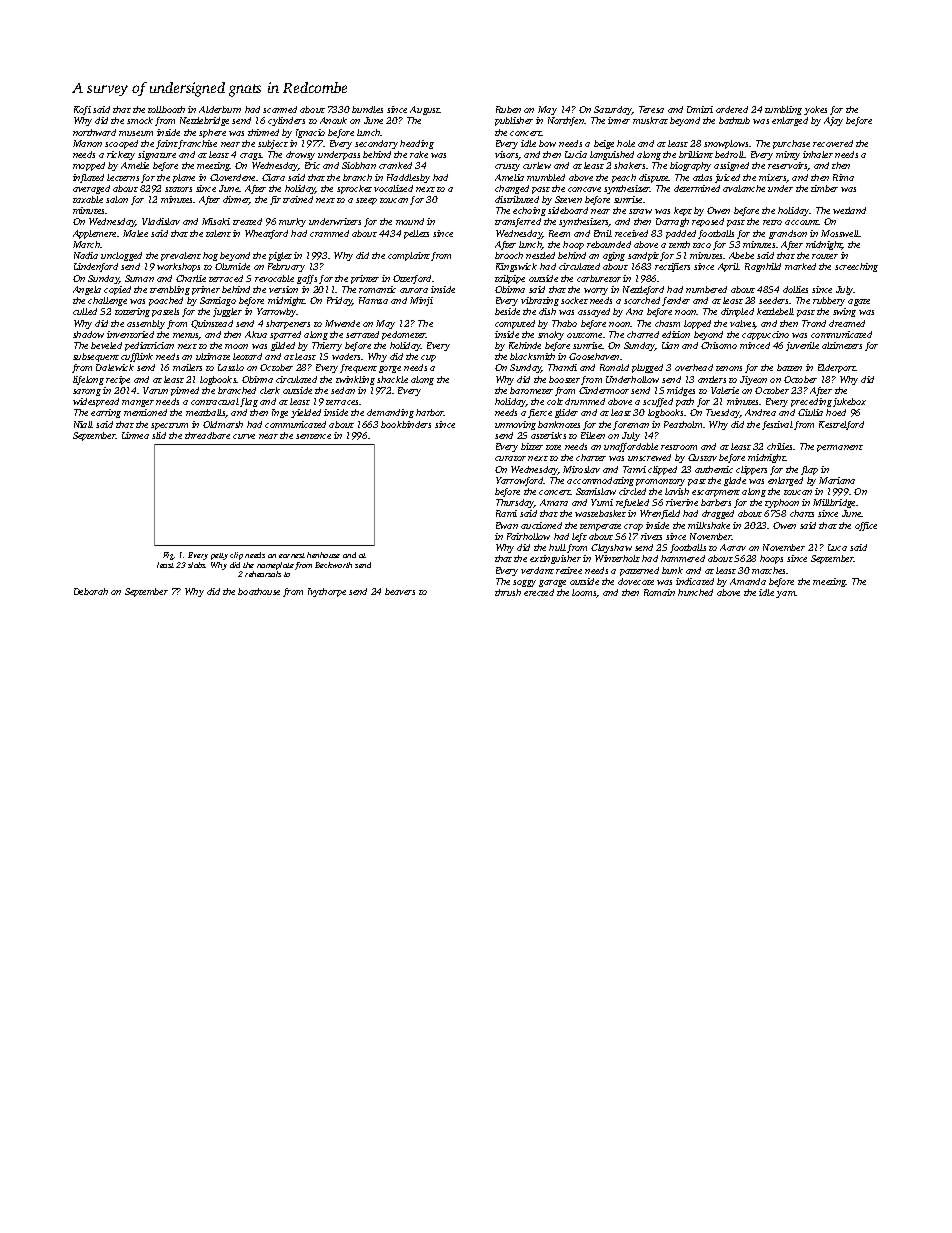 Image resolution: width=952 pixels, height=1233 pixels. I want to click on Dalewick, so click(115, 367).
